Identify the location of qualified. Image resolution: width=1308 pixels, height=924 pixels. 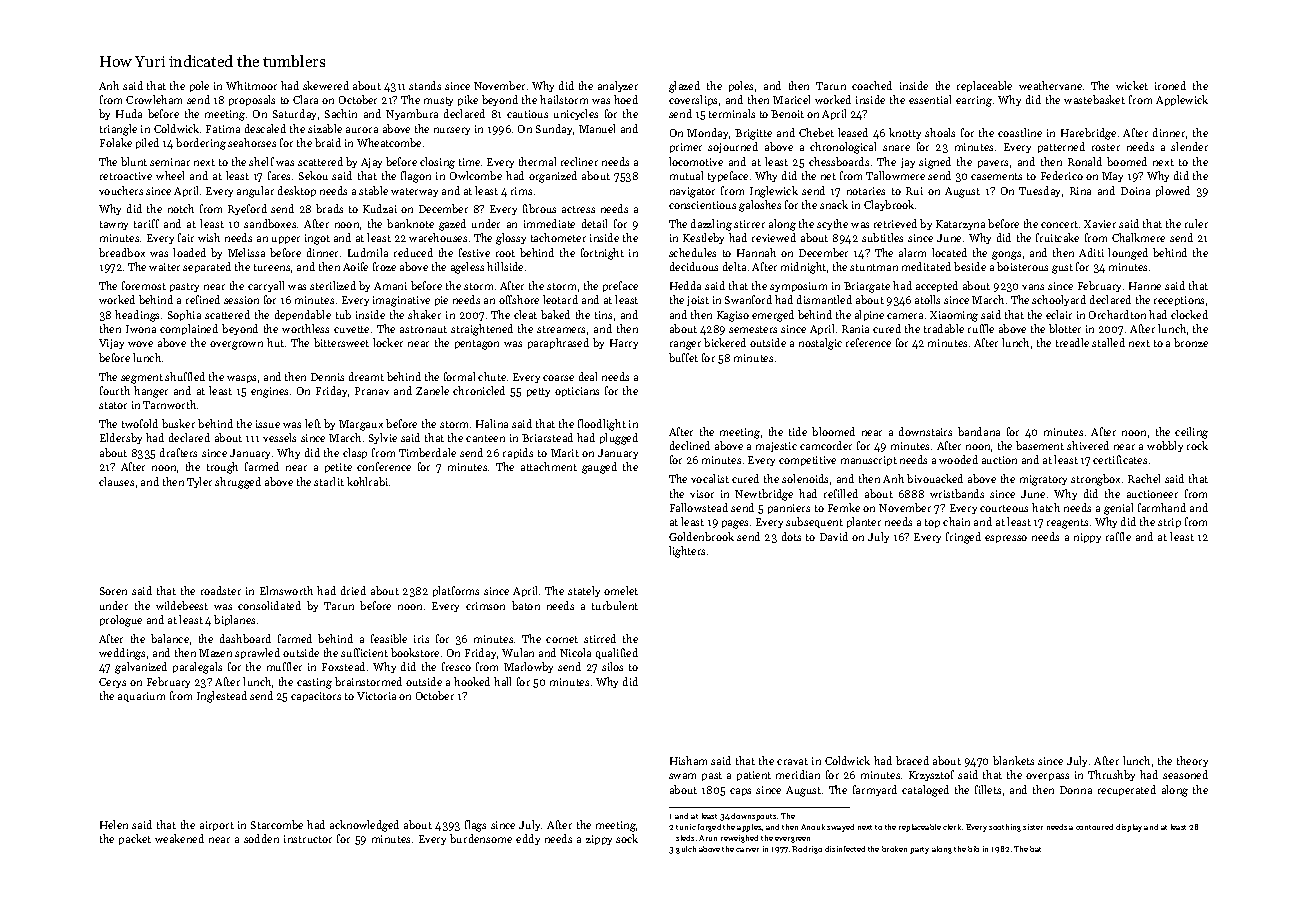
(617, 653).
